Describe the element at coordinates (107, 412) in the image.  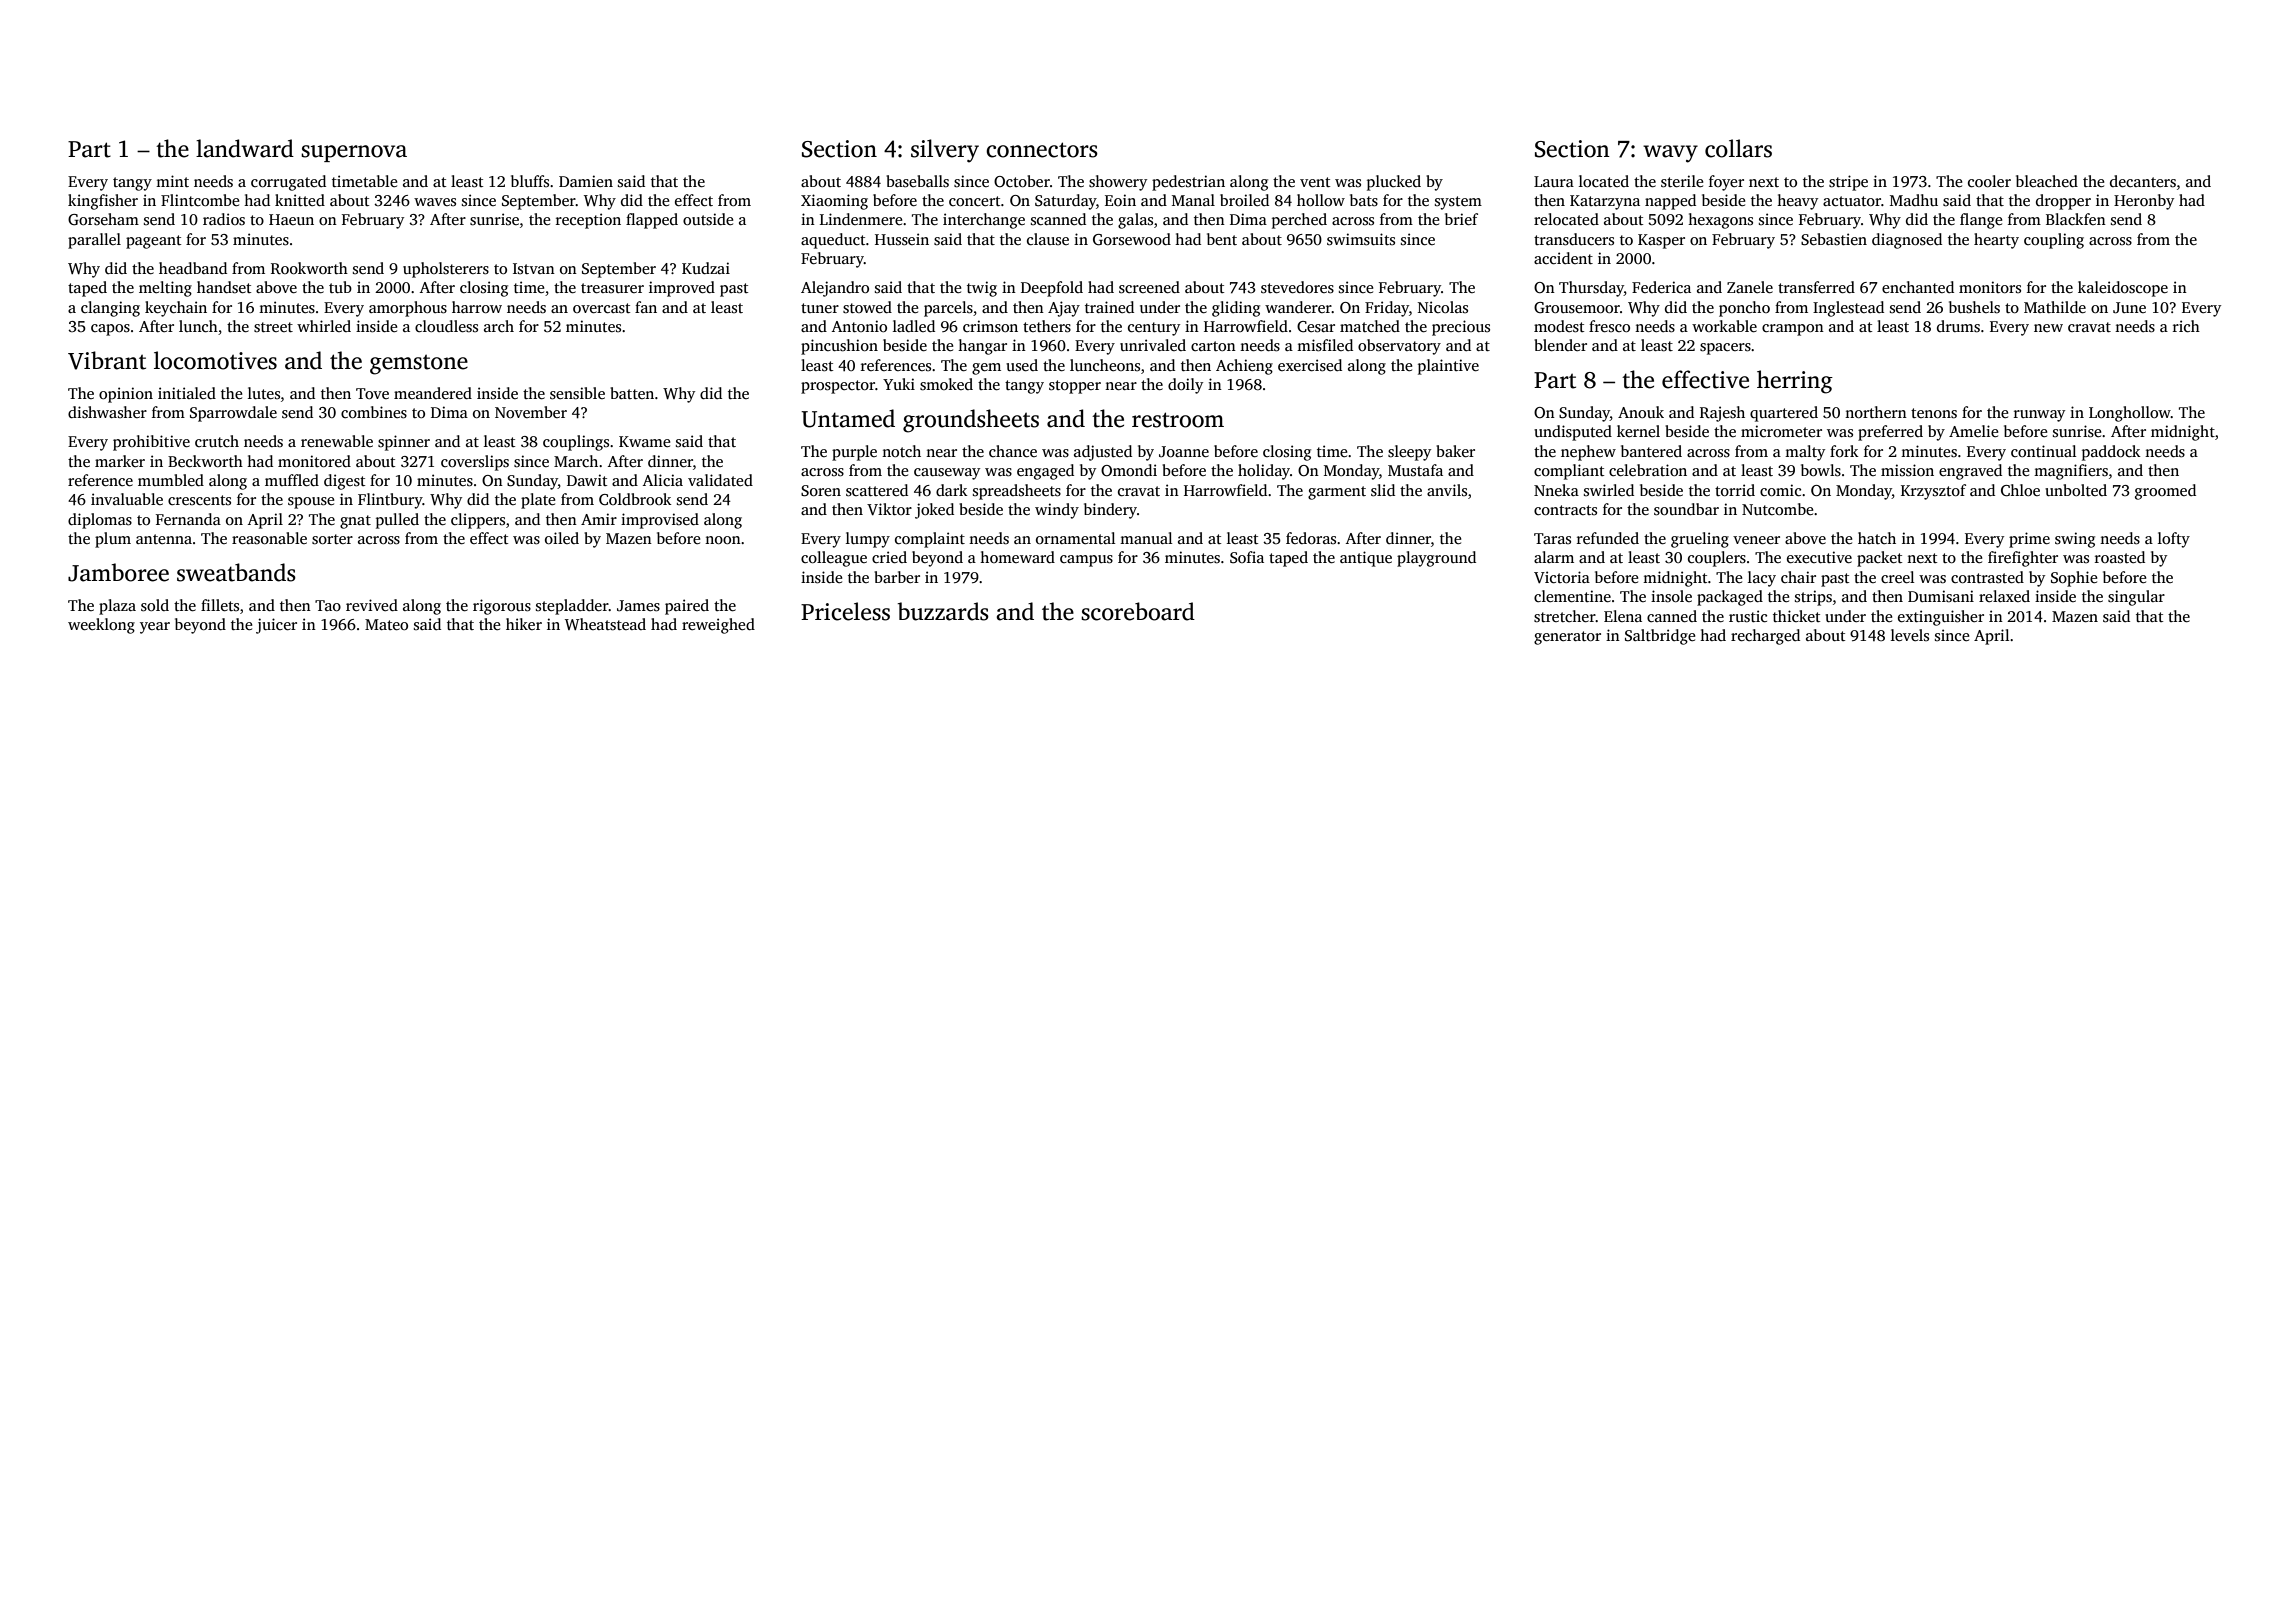
I see `dishwasher` at that location.
